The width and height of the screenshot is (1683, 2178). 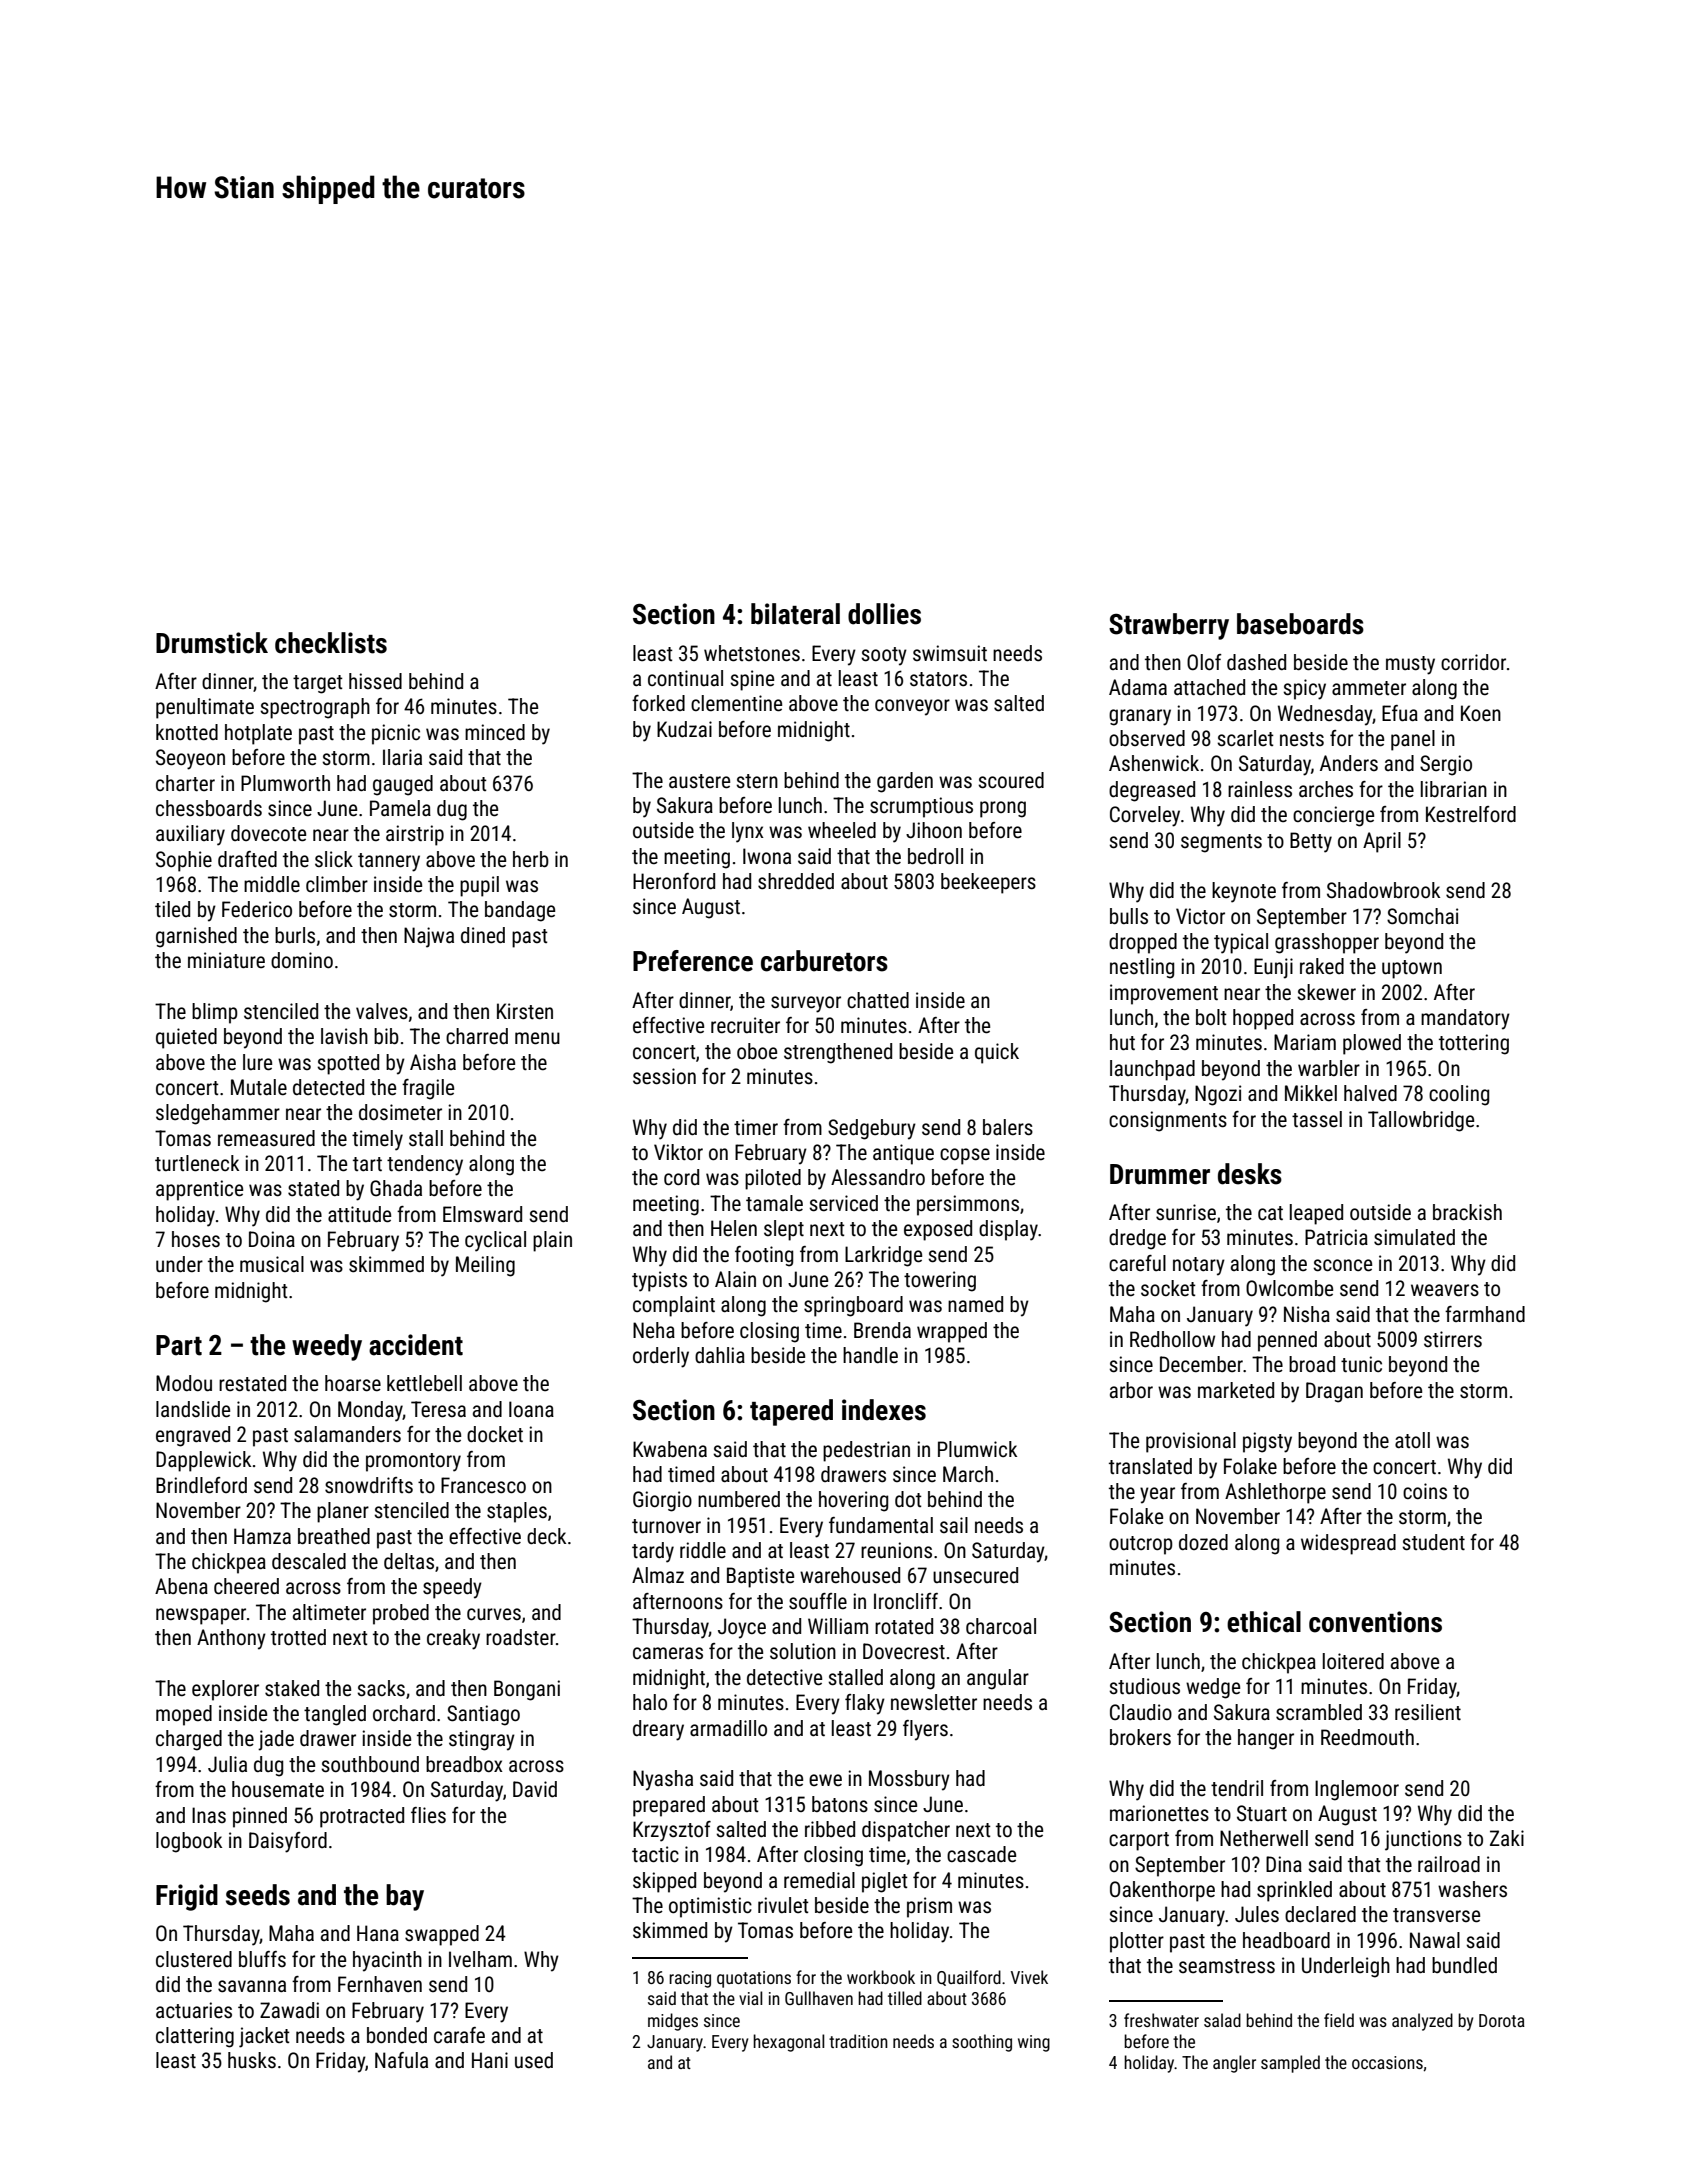 What do you see at coordinates (401, 2060) in the screenshot?
I see `Nafula` at bounding box center [401, 2060].
